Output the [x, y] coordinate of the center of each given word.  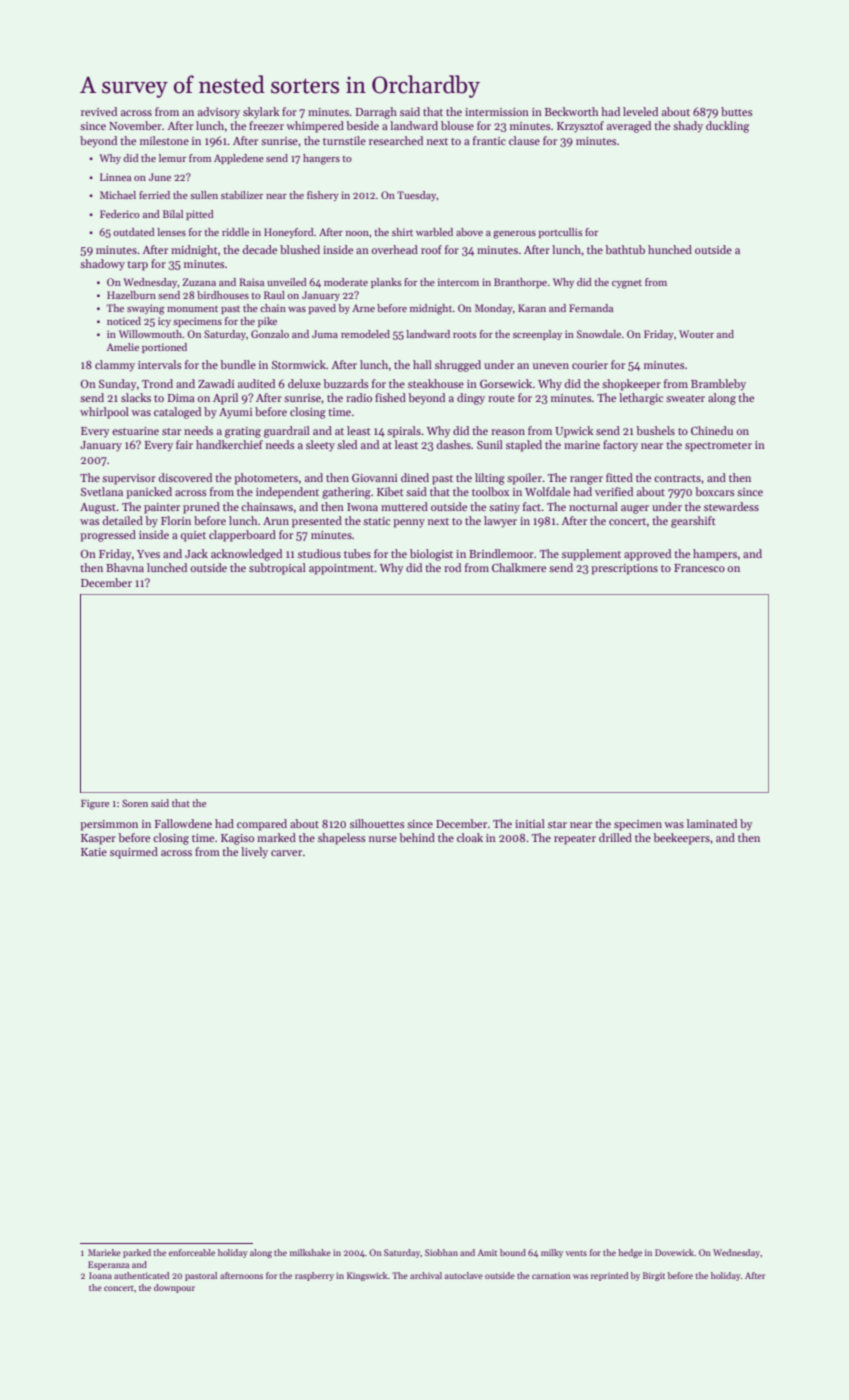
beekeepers [681, 839]
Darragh [376, 113]
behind [417, 837]
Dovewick [674, 1252]
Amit [487, 1252]
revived [99, 111]
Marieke [104, 1252]
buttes [737, 111]
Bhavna [125, 567]
